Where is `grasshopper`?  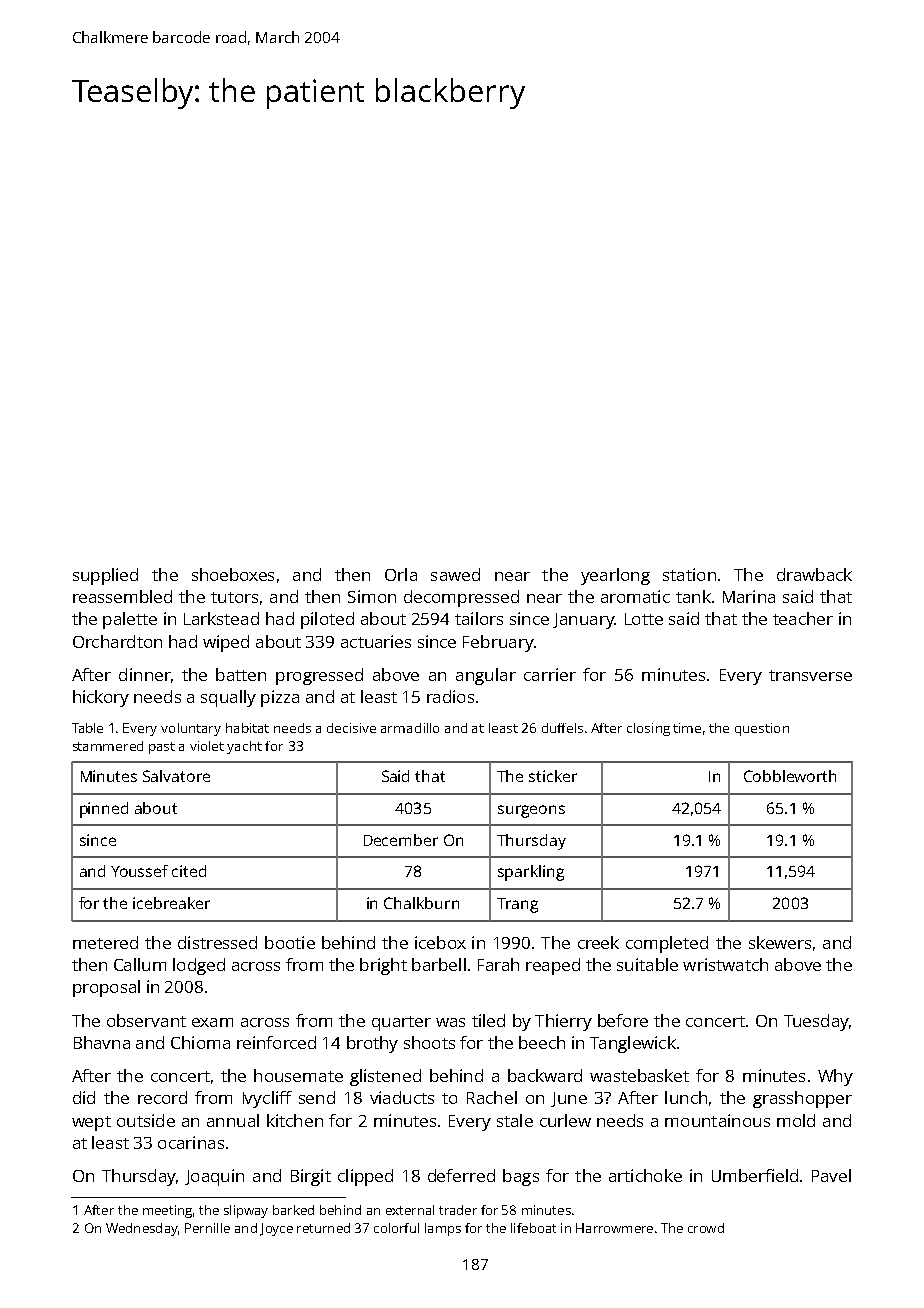
grasshopper is located at coordinates (802, 1099).
